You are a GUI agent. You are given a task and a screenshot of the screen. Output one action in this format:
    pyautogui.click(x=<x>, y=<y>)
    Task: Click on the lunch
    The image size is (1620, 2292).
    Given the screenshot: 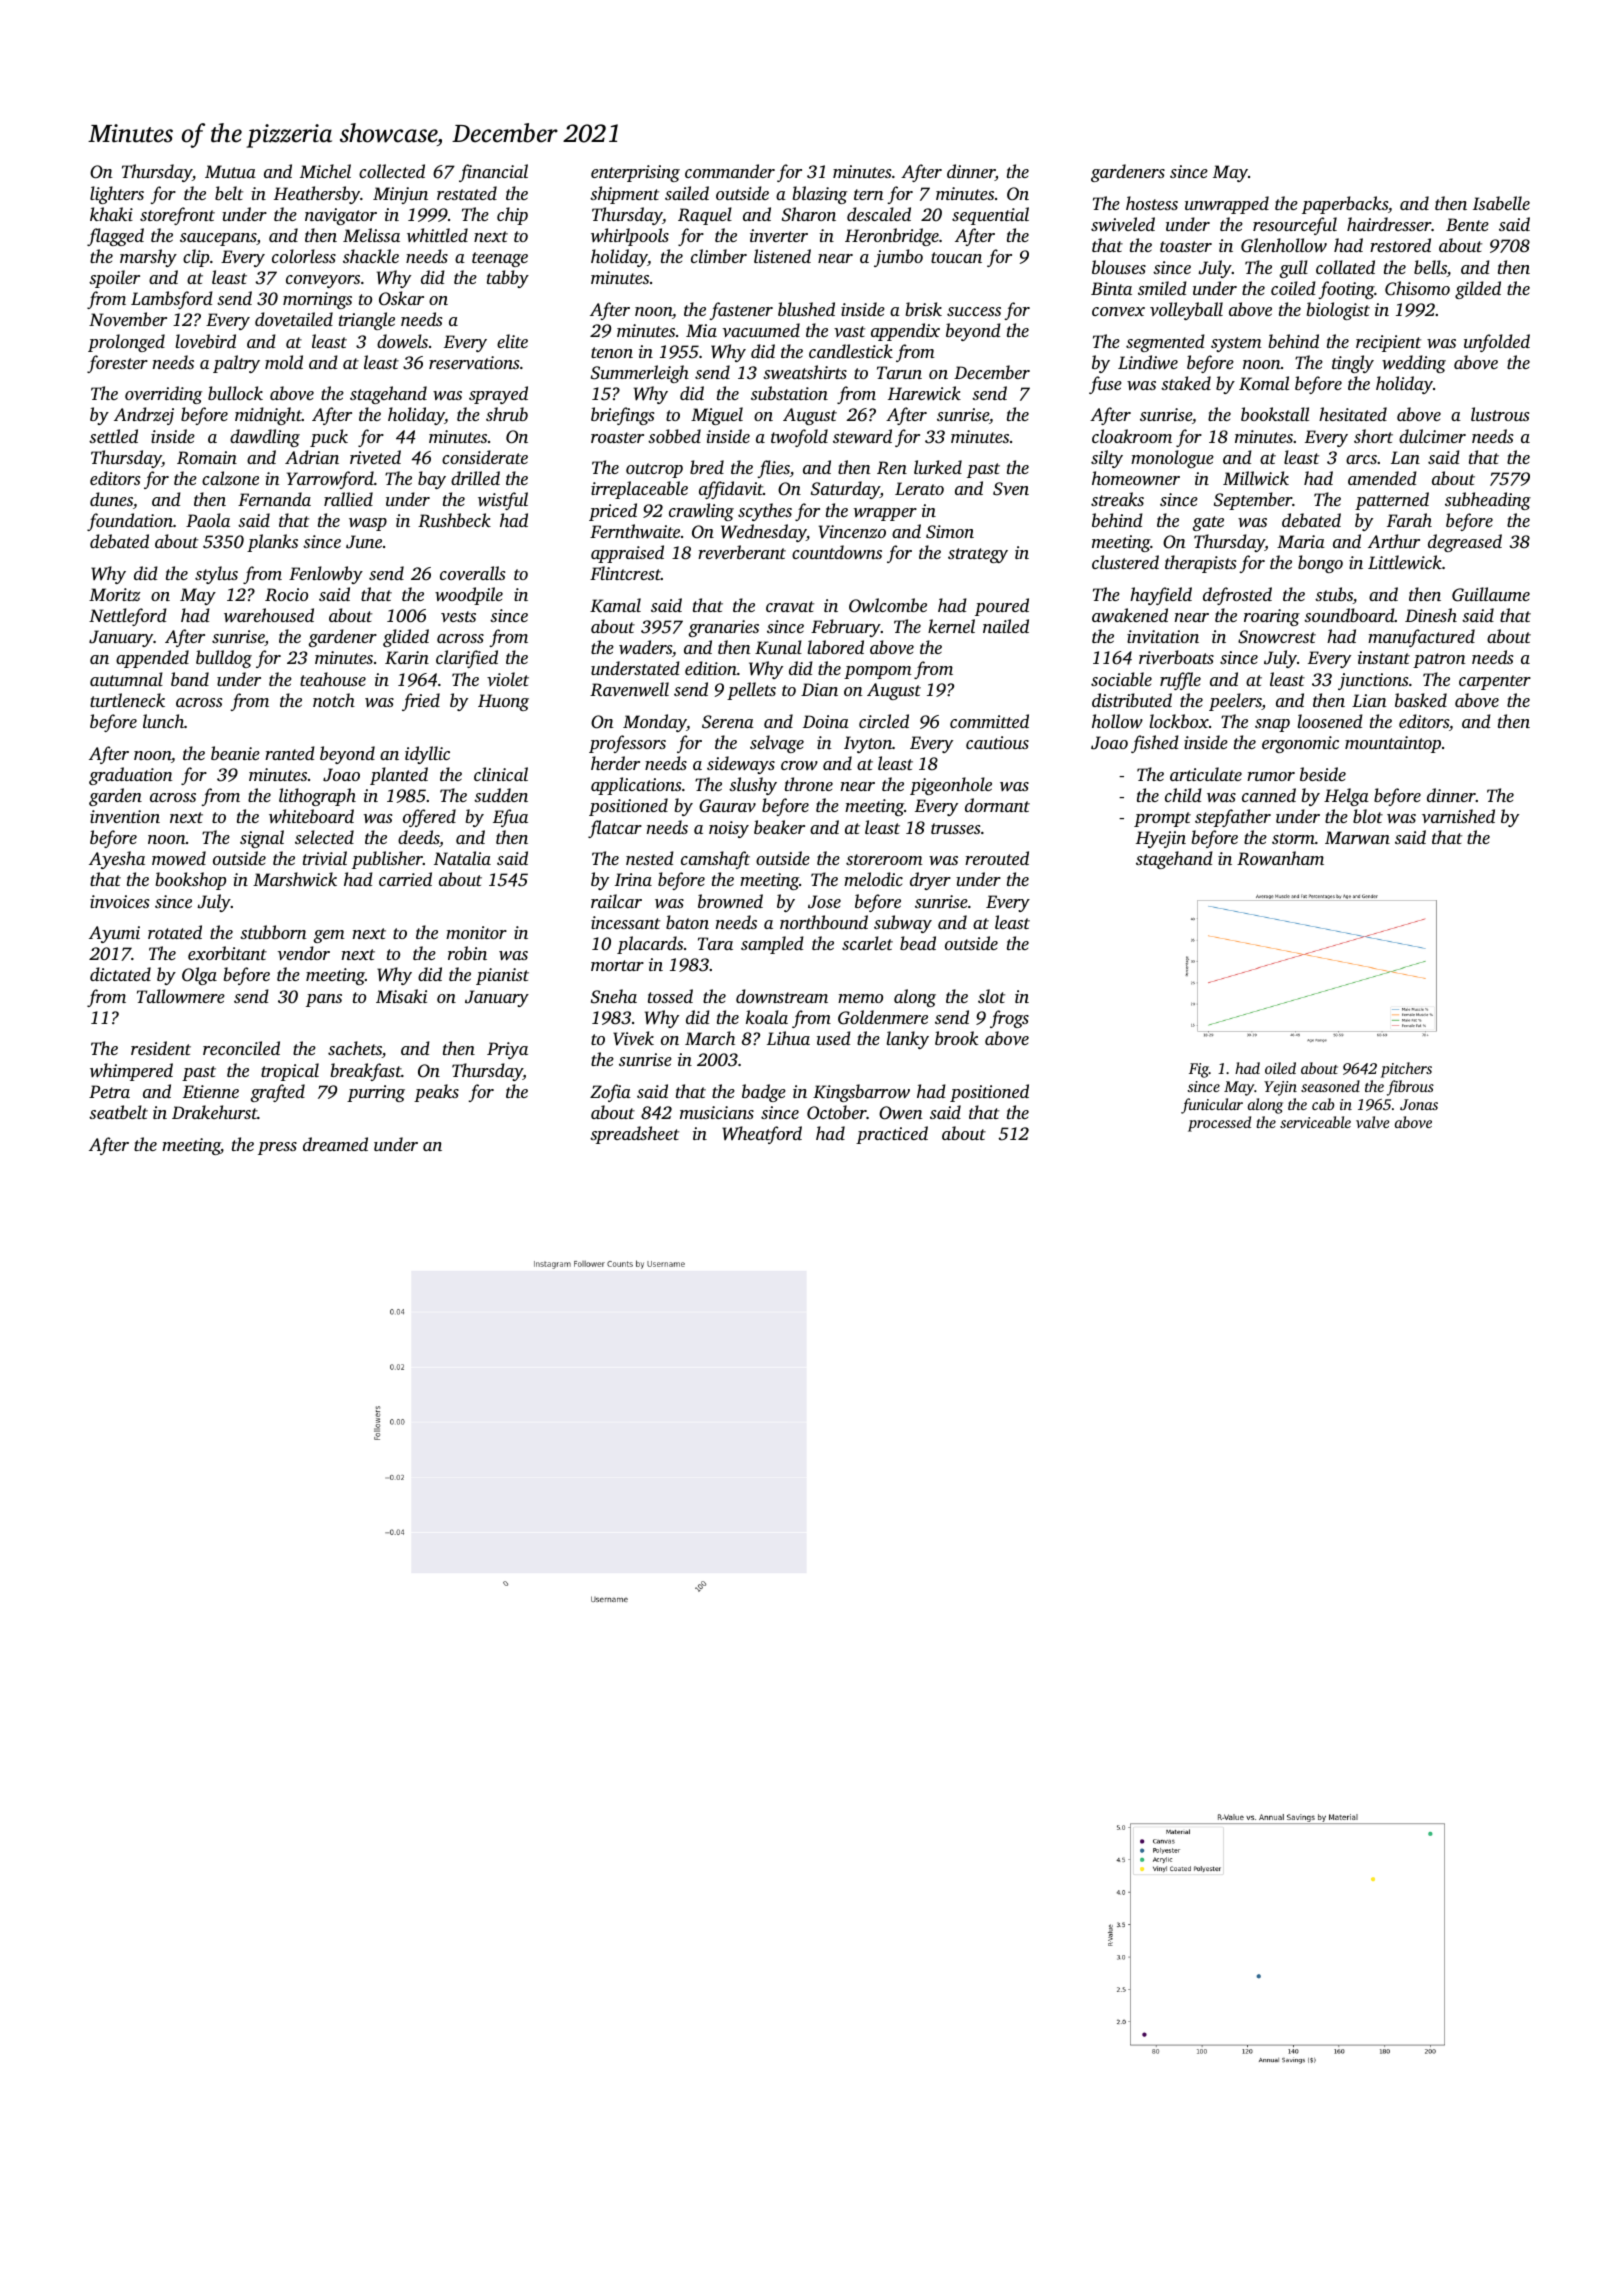 What is the action you would take?
    pyautogui.click(x=163, y=721)
